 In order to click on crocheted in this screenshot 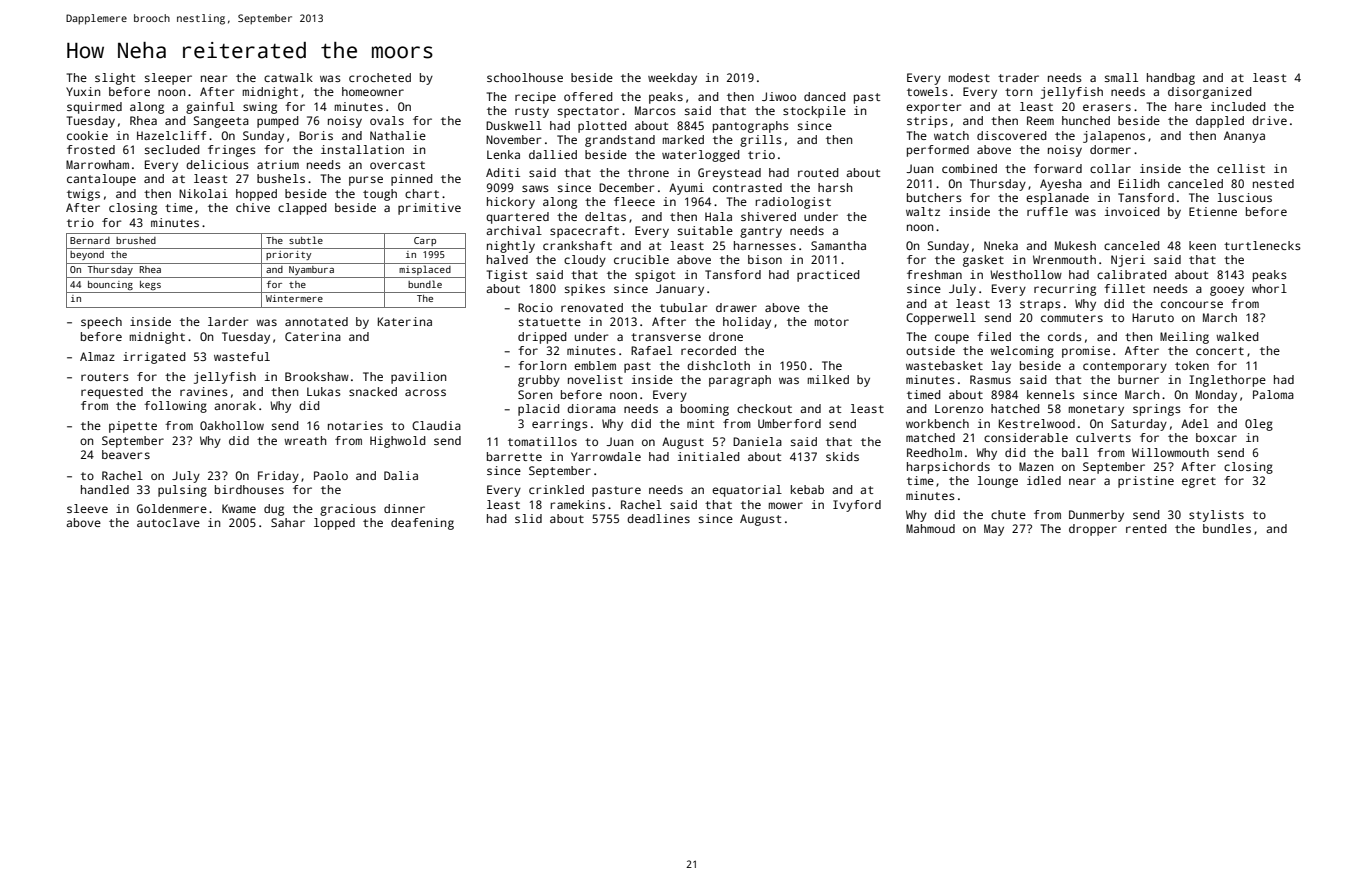, I will do `click(380, 77)`.
